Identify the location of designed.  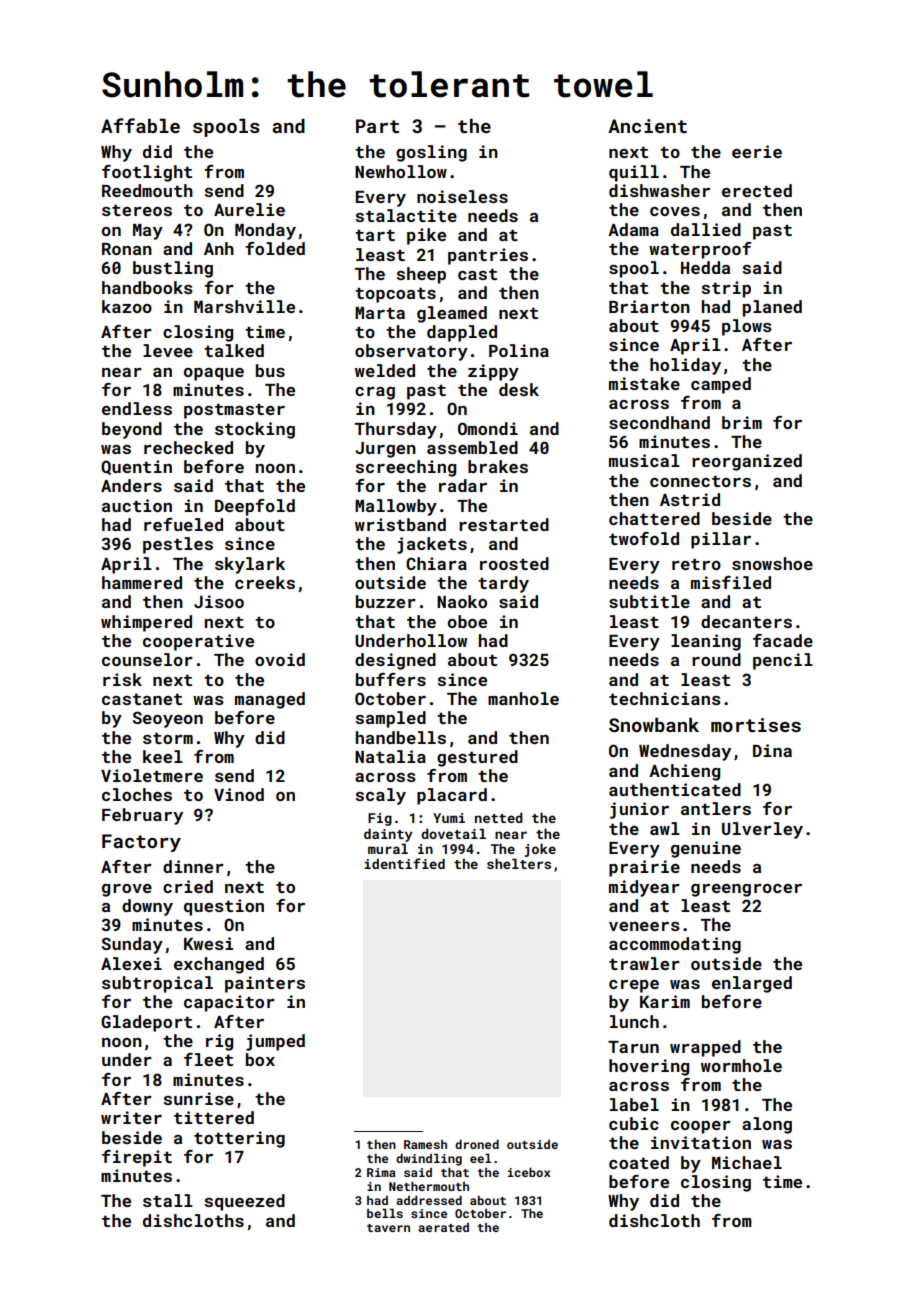
(395, 661).
